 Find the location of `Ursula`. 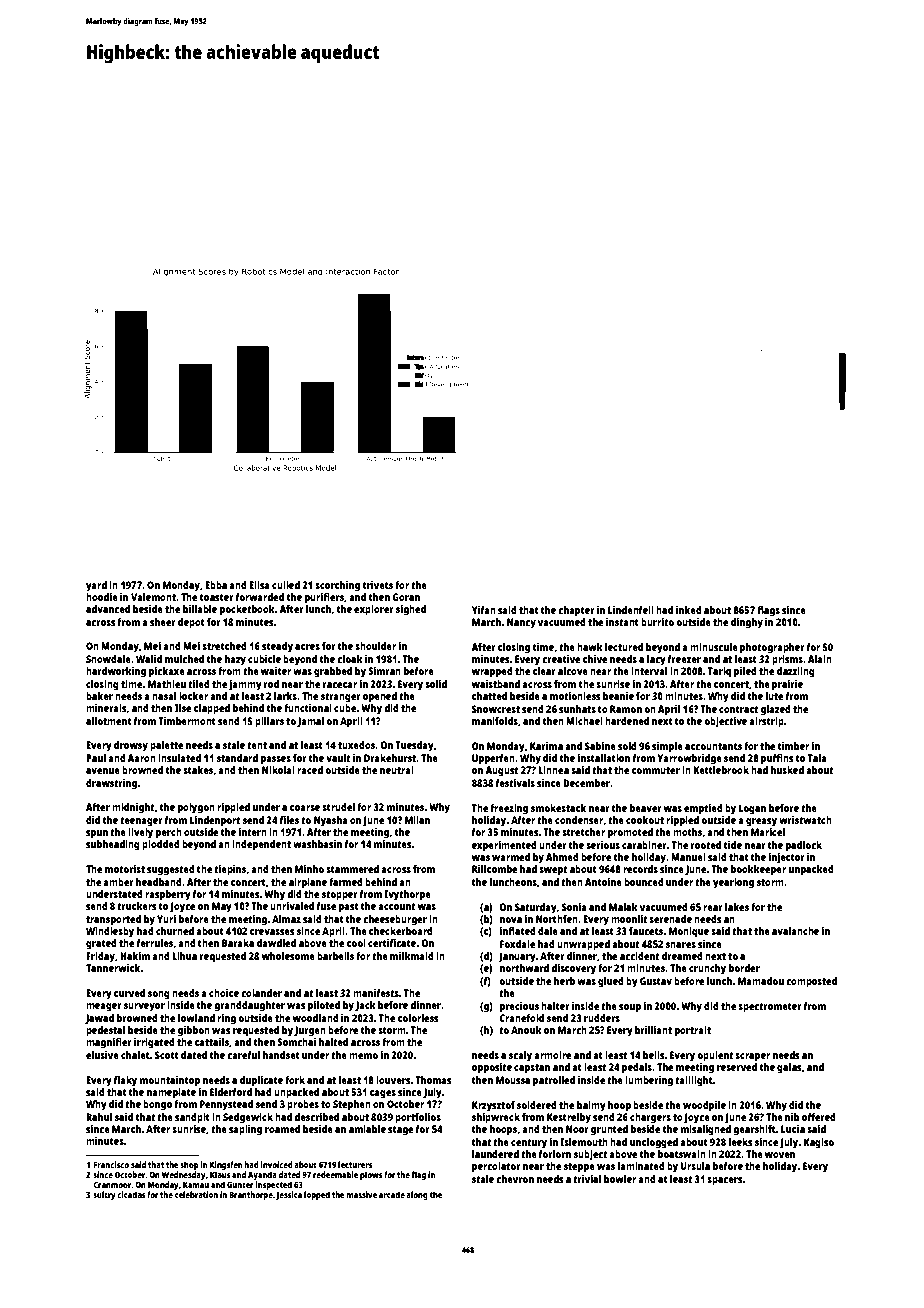

Ursula is located at coordinates (695, 1166).
